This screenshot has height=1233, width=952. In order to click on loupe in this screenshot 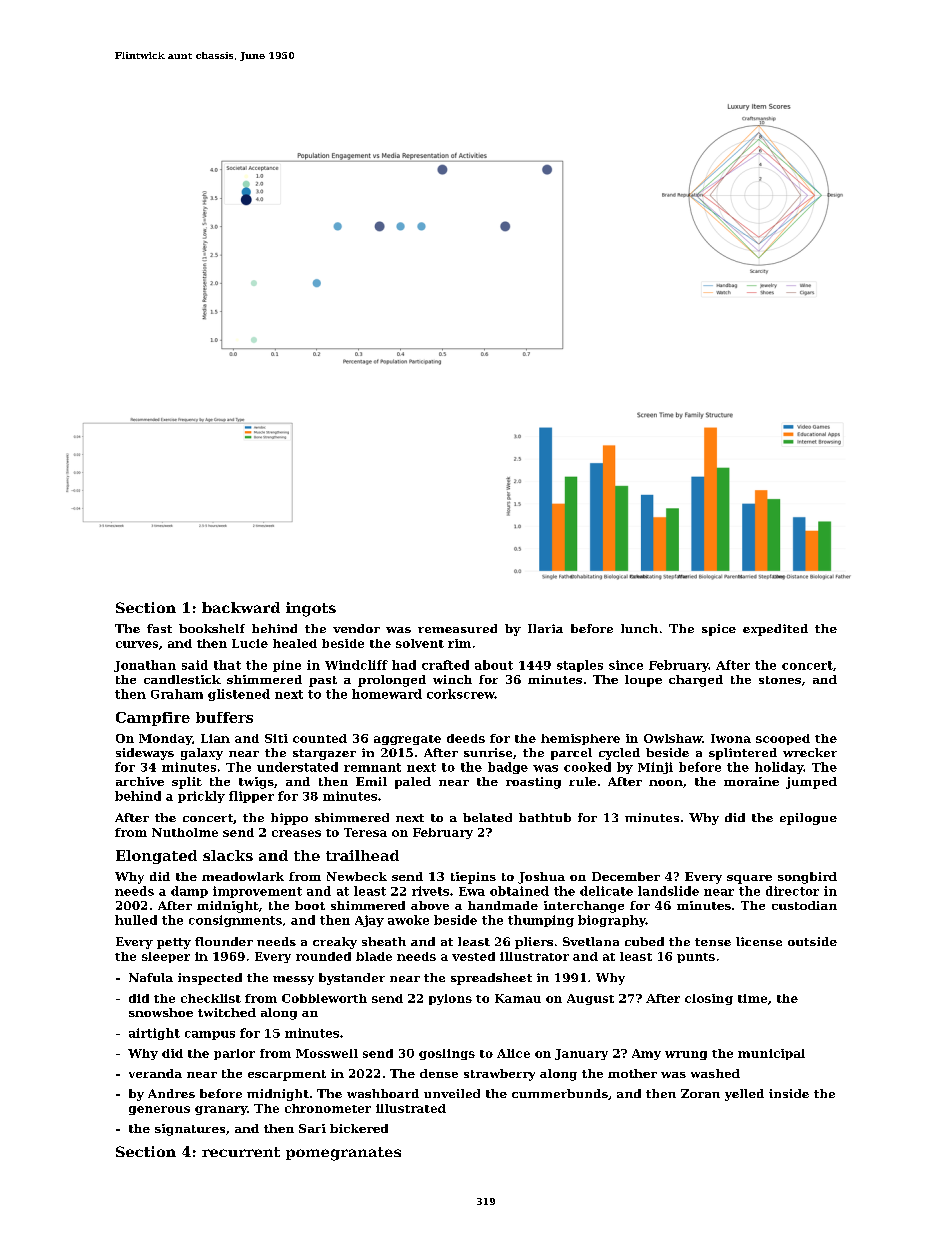, I will do `click(643, 681)`.
